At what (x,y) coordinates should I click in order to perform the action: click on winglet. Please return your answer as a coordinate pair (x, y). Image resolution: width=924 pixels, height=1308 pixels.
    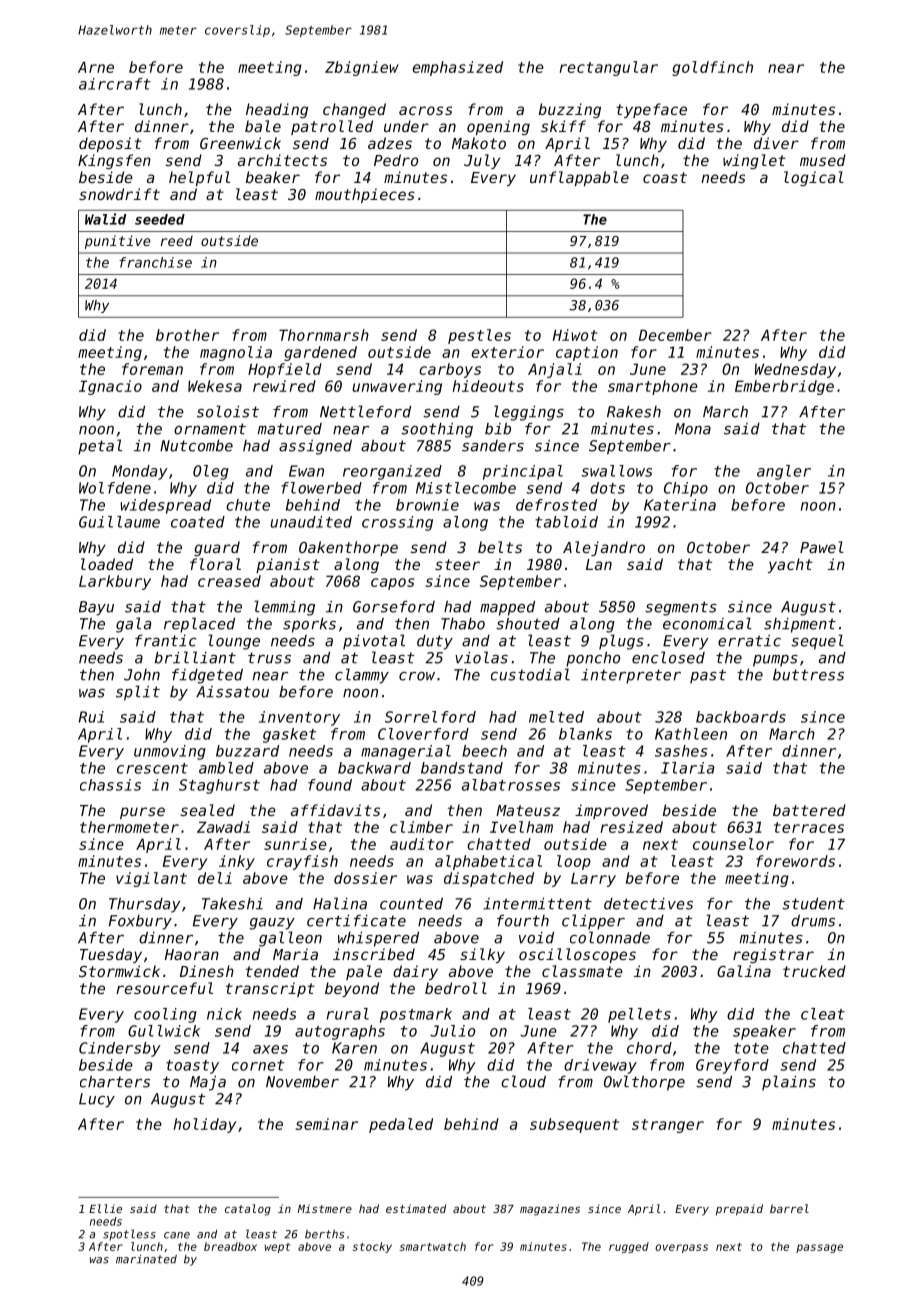
    Looking at the image, I should click on (754, 161).
